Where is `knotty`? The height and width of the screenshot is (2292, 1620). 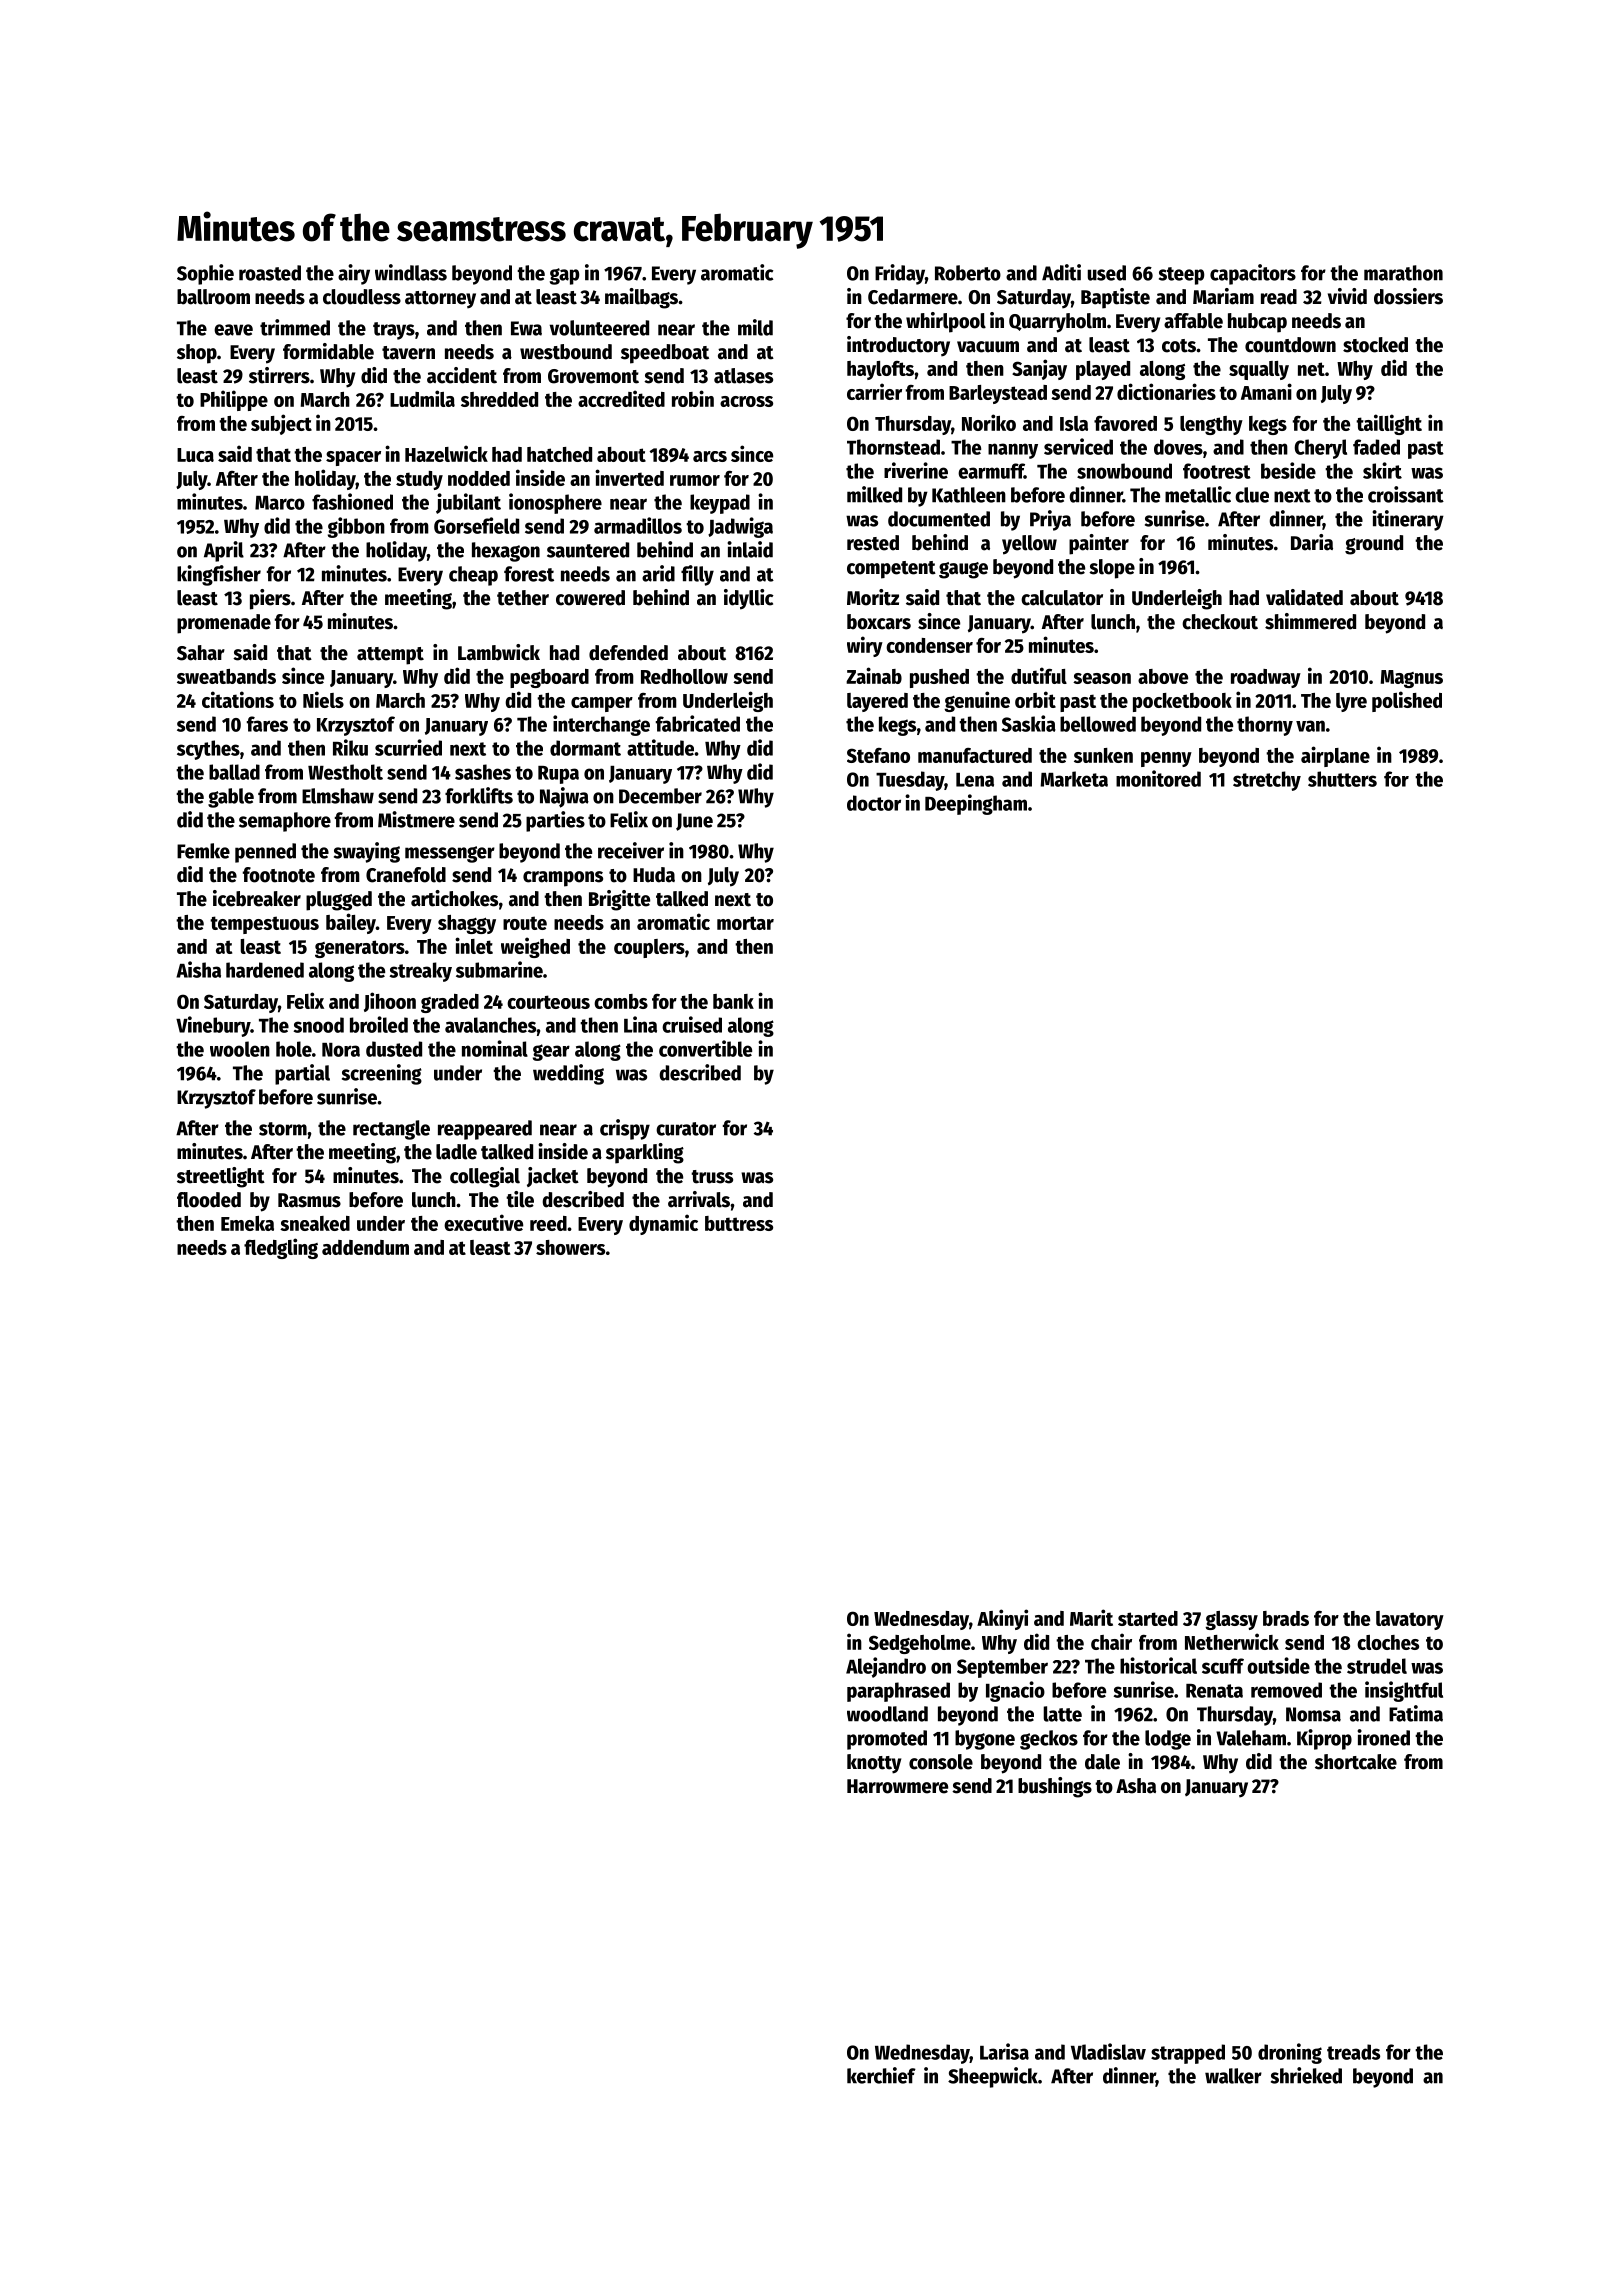
knotty is located at coordinates (874, 1764).
